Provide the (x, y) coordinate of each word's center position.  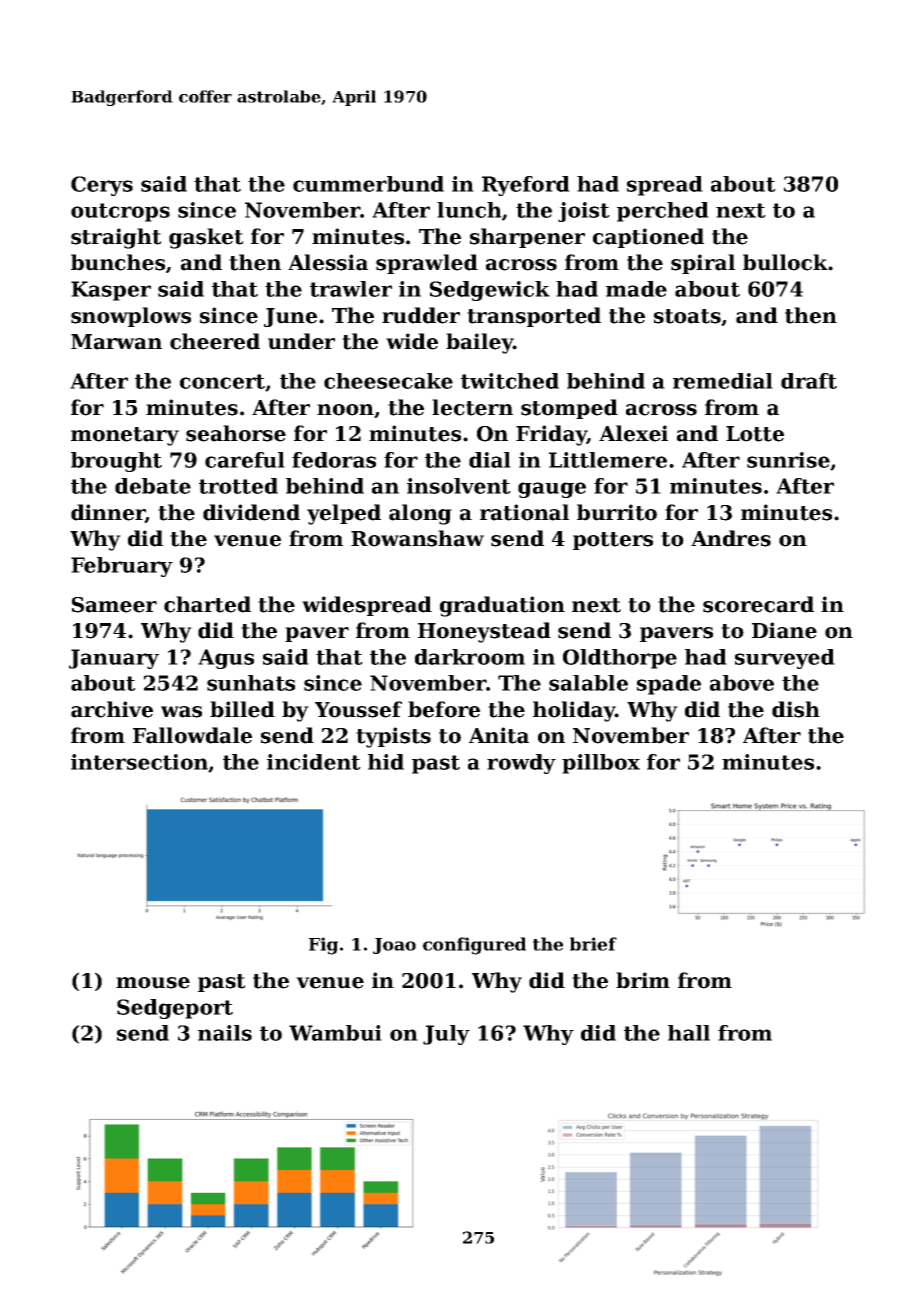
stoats (687, 316)
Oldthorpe (620, 659)
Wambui (335, 1033)
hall (689, 1033)
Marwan (116, 342)
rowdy (521, 764)
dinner (108, 513)
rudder (421, 315)
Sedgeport (175, 1009)
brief (593, 944)
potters (613, 541)
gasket (206, 238)
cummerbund (368, 184)
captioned (648, 238)
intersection (139, 762)
